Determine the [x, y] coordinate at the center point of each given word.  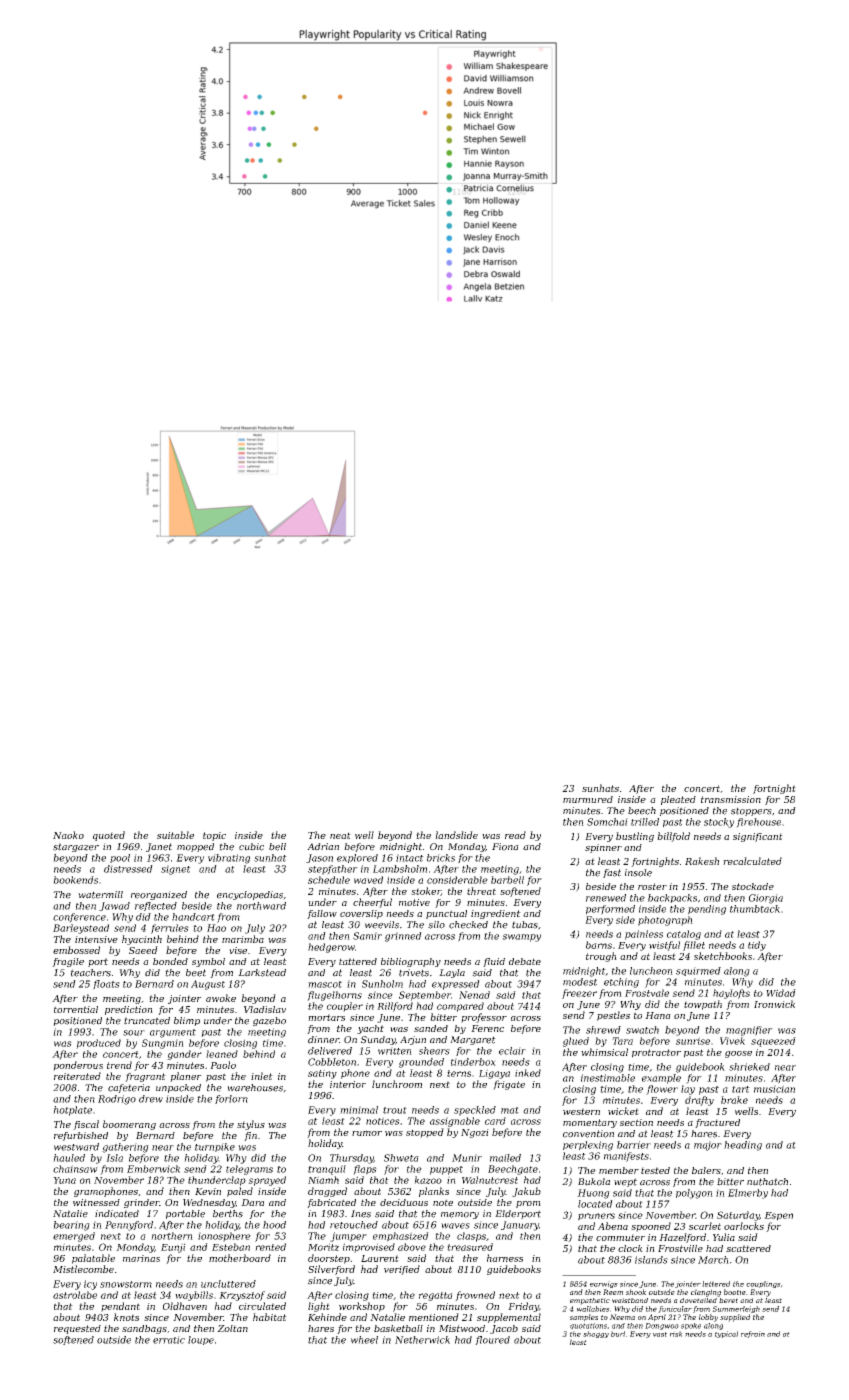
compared [460, 1007]
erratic [169, 1340]
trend [119, 1065]
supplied [735, 1318]
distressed [128, 869]
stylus [251, 1125]
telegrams [249, 1170]
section [636, 1122]
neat [340, 835]
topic [214, 836]
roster [652, 886]
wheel [364, 1340]
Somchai [607, 822]
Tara [622, 1041]
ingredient [496, 914]
